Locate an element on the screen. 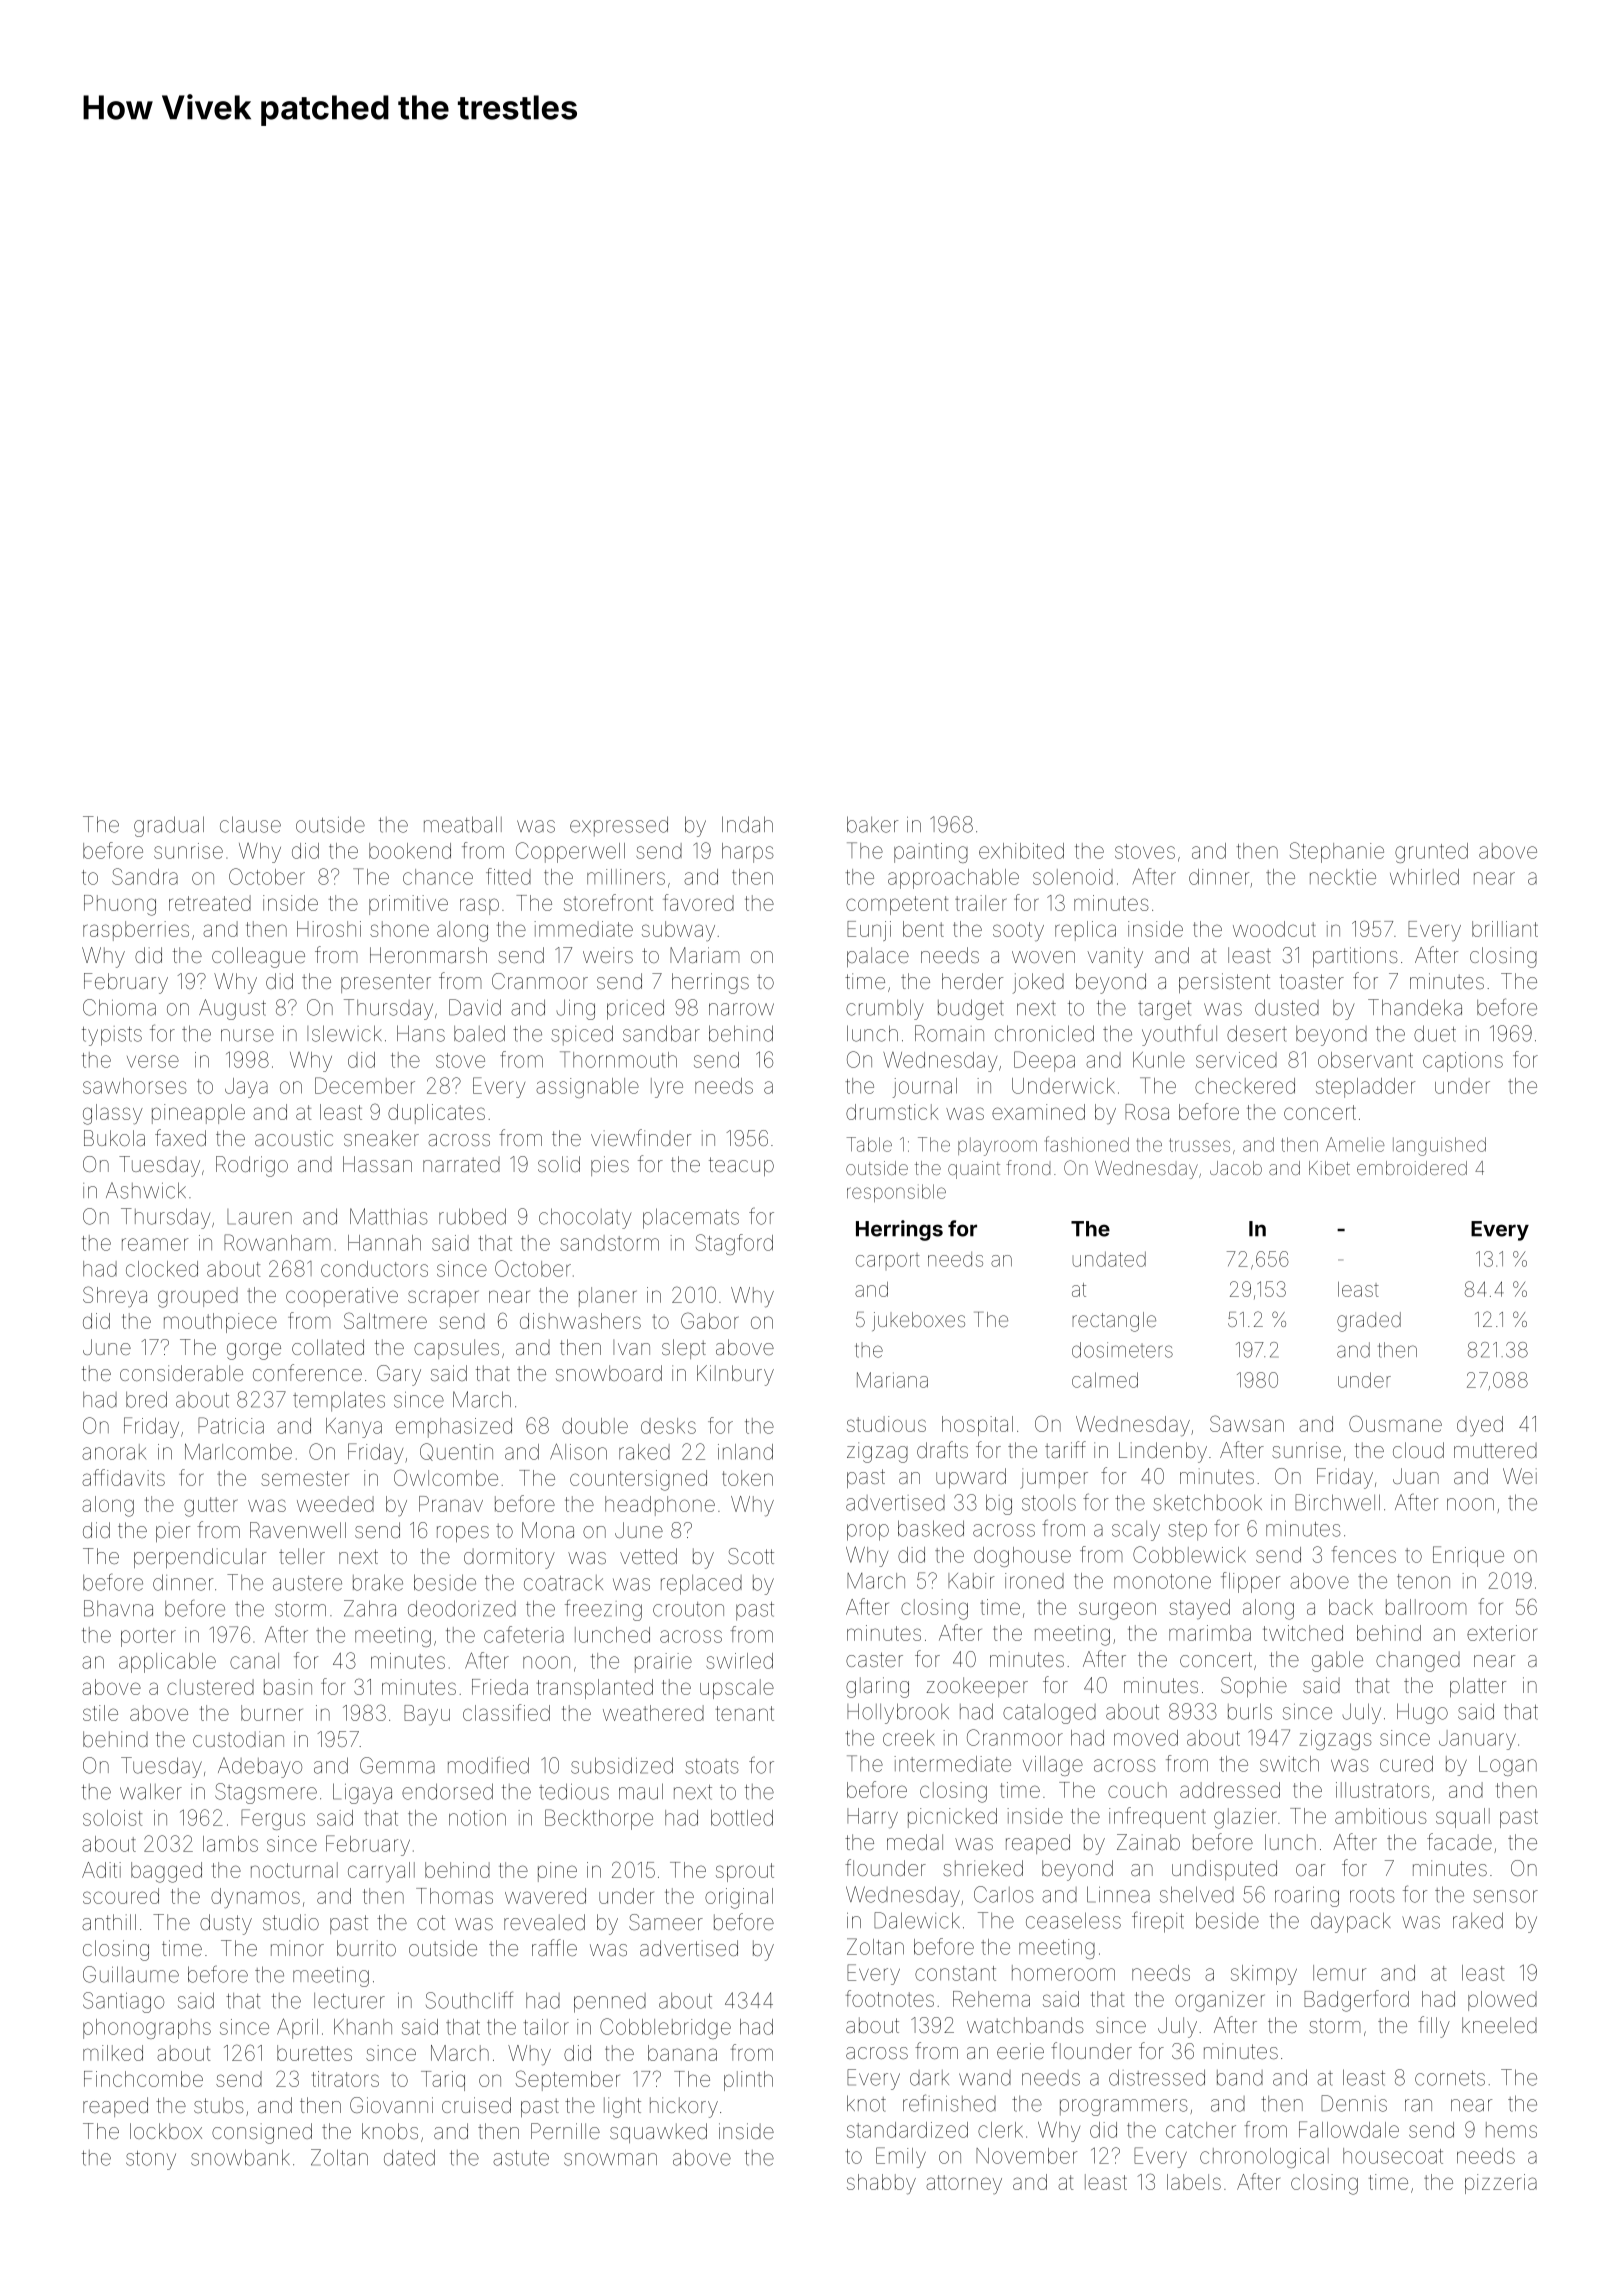  gorge is located at coordinates (254, 1351).
